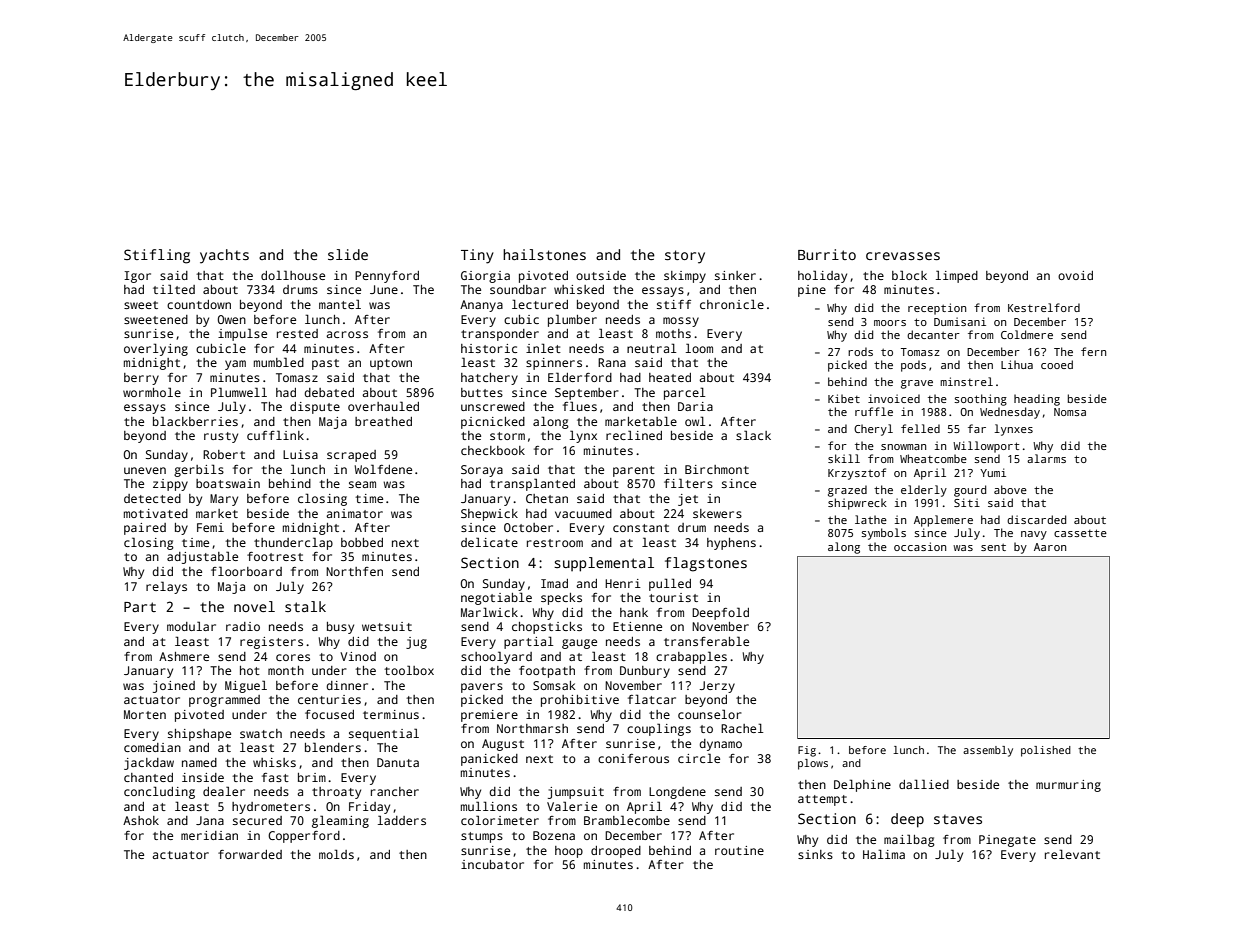 This document has width=1233, height=952. What do you see at coordinates (544, 254) in the document?
I see `hailstones` at bounding box center [544, 254].
